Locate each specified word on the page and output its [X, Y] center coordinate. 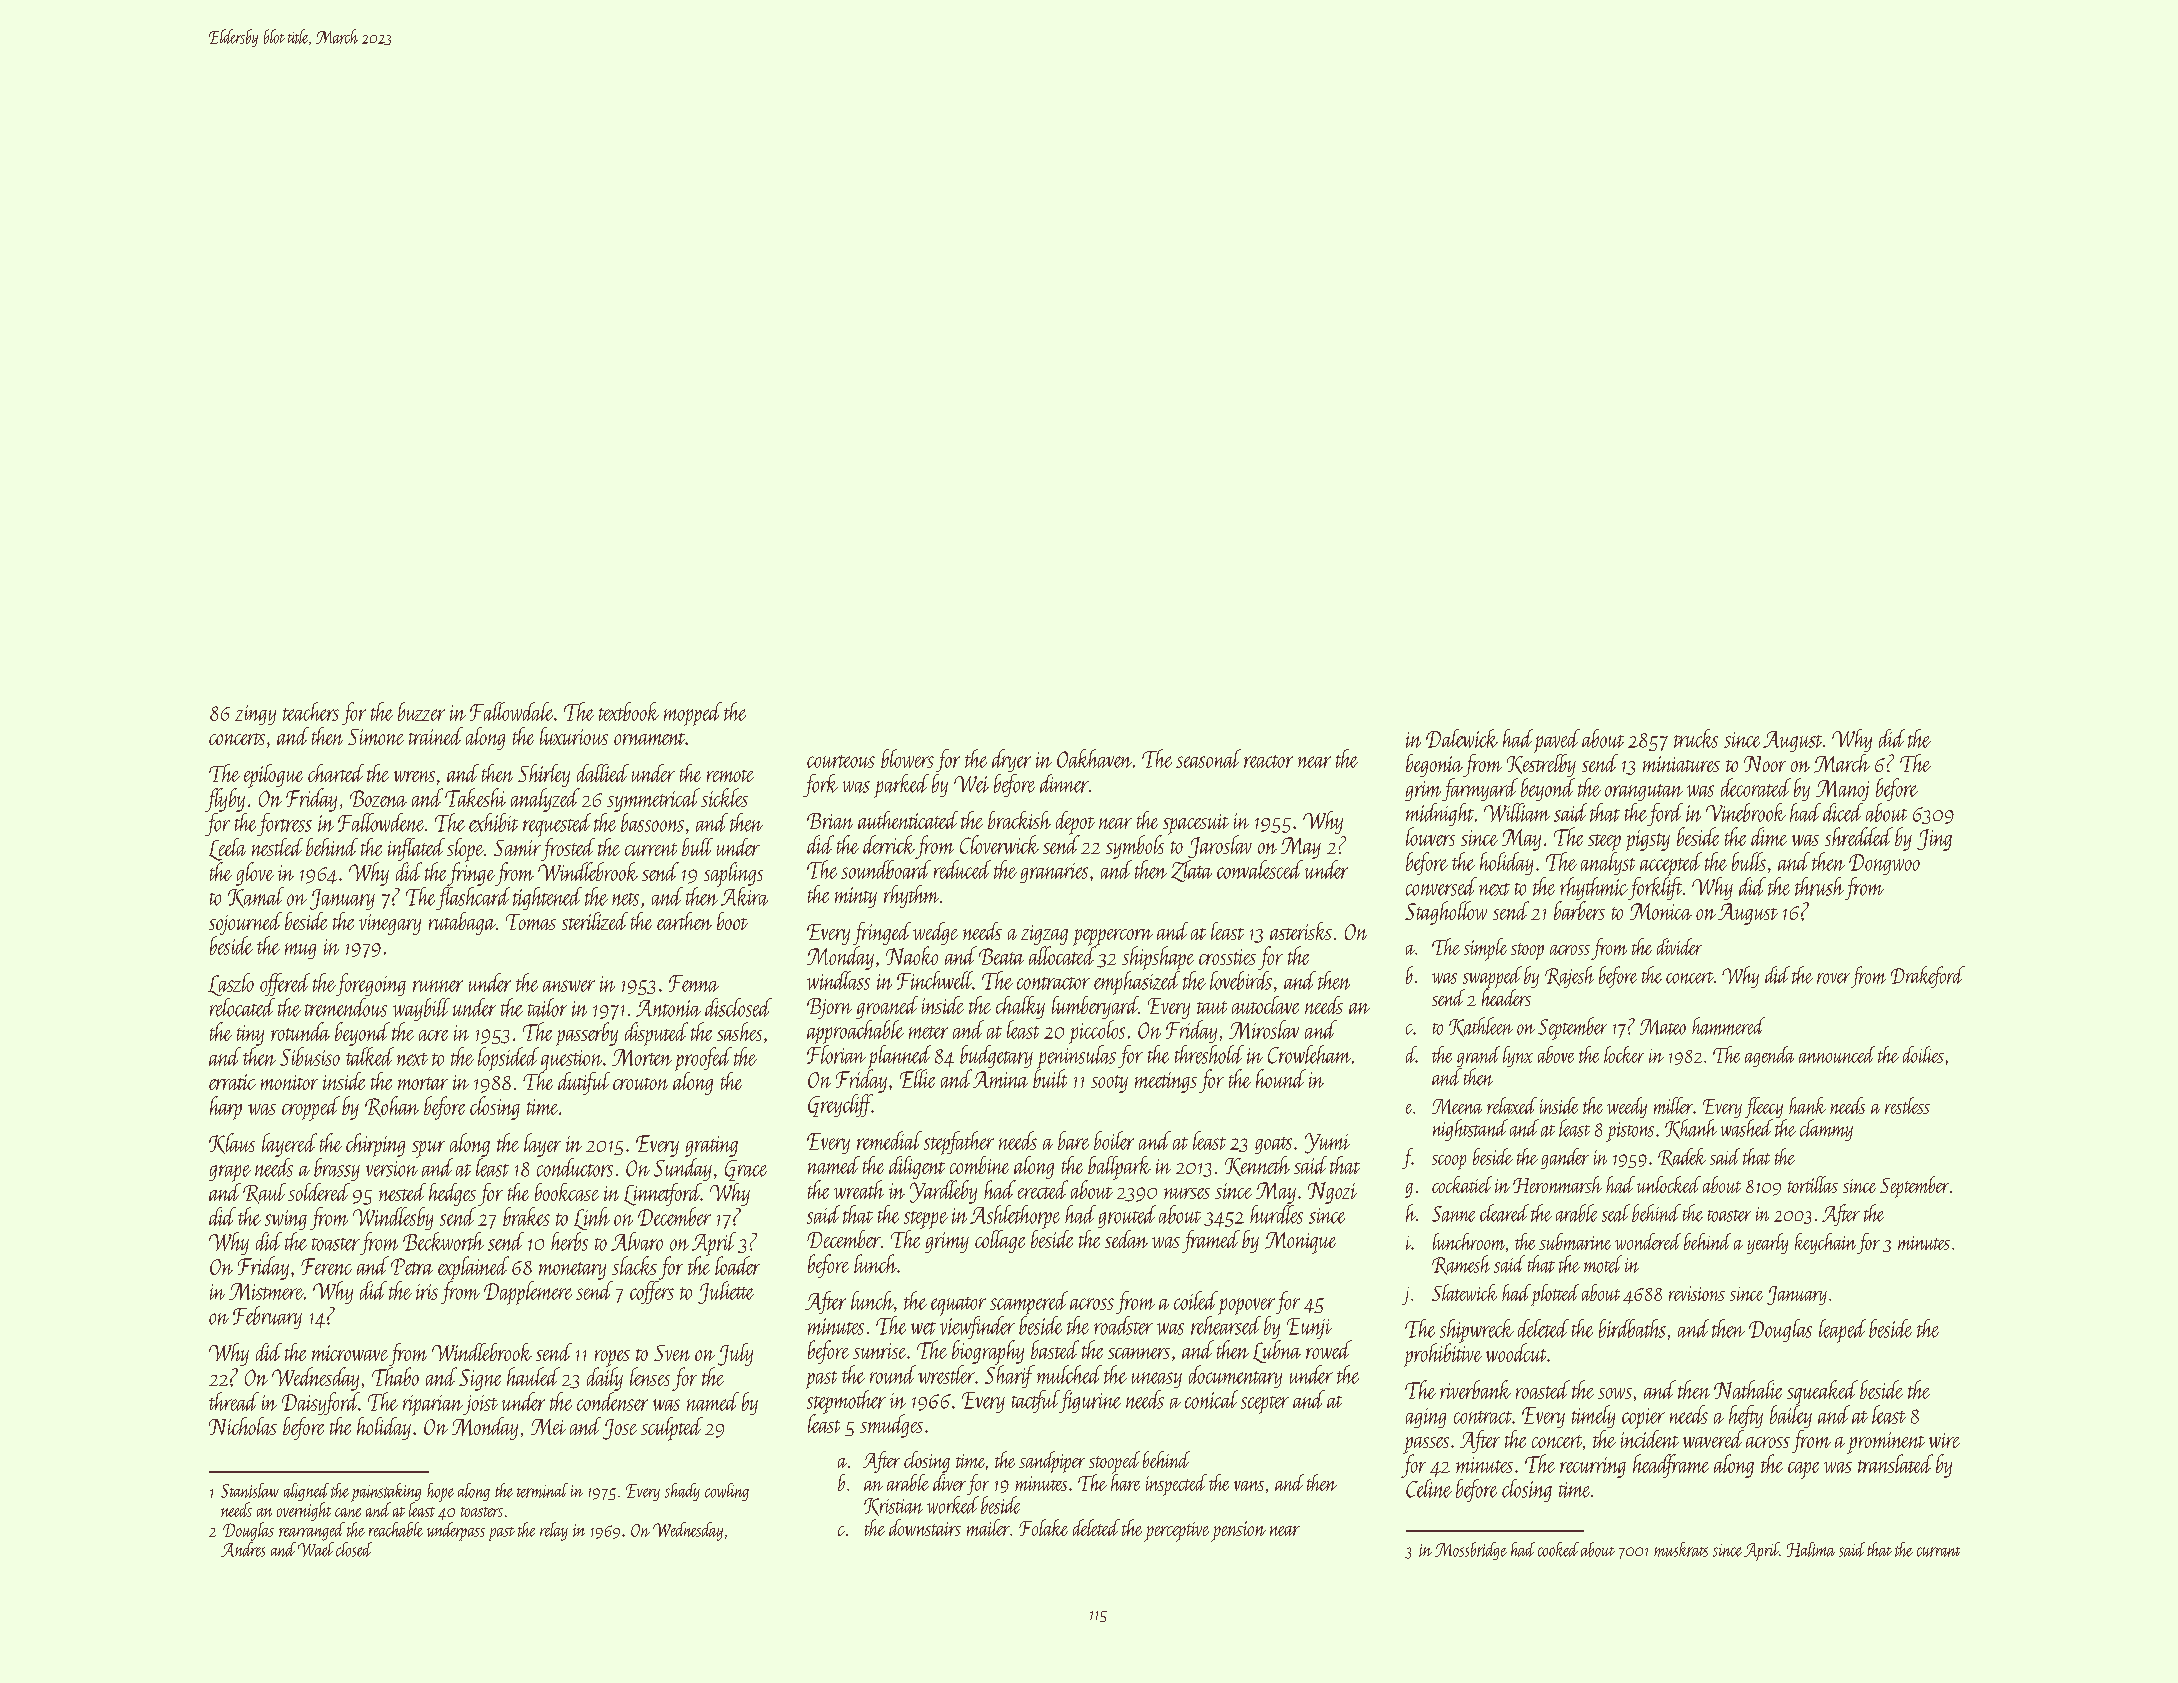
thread [234, 1401]
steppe [926, 1220]
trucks [1696, 738]
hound [1281, 1078]
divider [1679, 946]
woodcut [1516, 1352]
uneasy [1157, 1380]
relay [554, 1531]
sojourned [245, 923]
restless [1907, 1105]
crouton [640, 1084]
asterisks [1301, 931]
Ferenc [326, 1266]
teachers [311, 711]
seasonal [1208, 758]
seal [1616, 1213]
